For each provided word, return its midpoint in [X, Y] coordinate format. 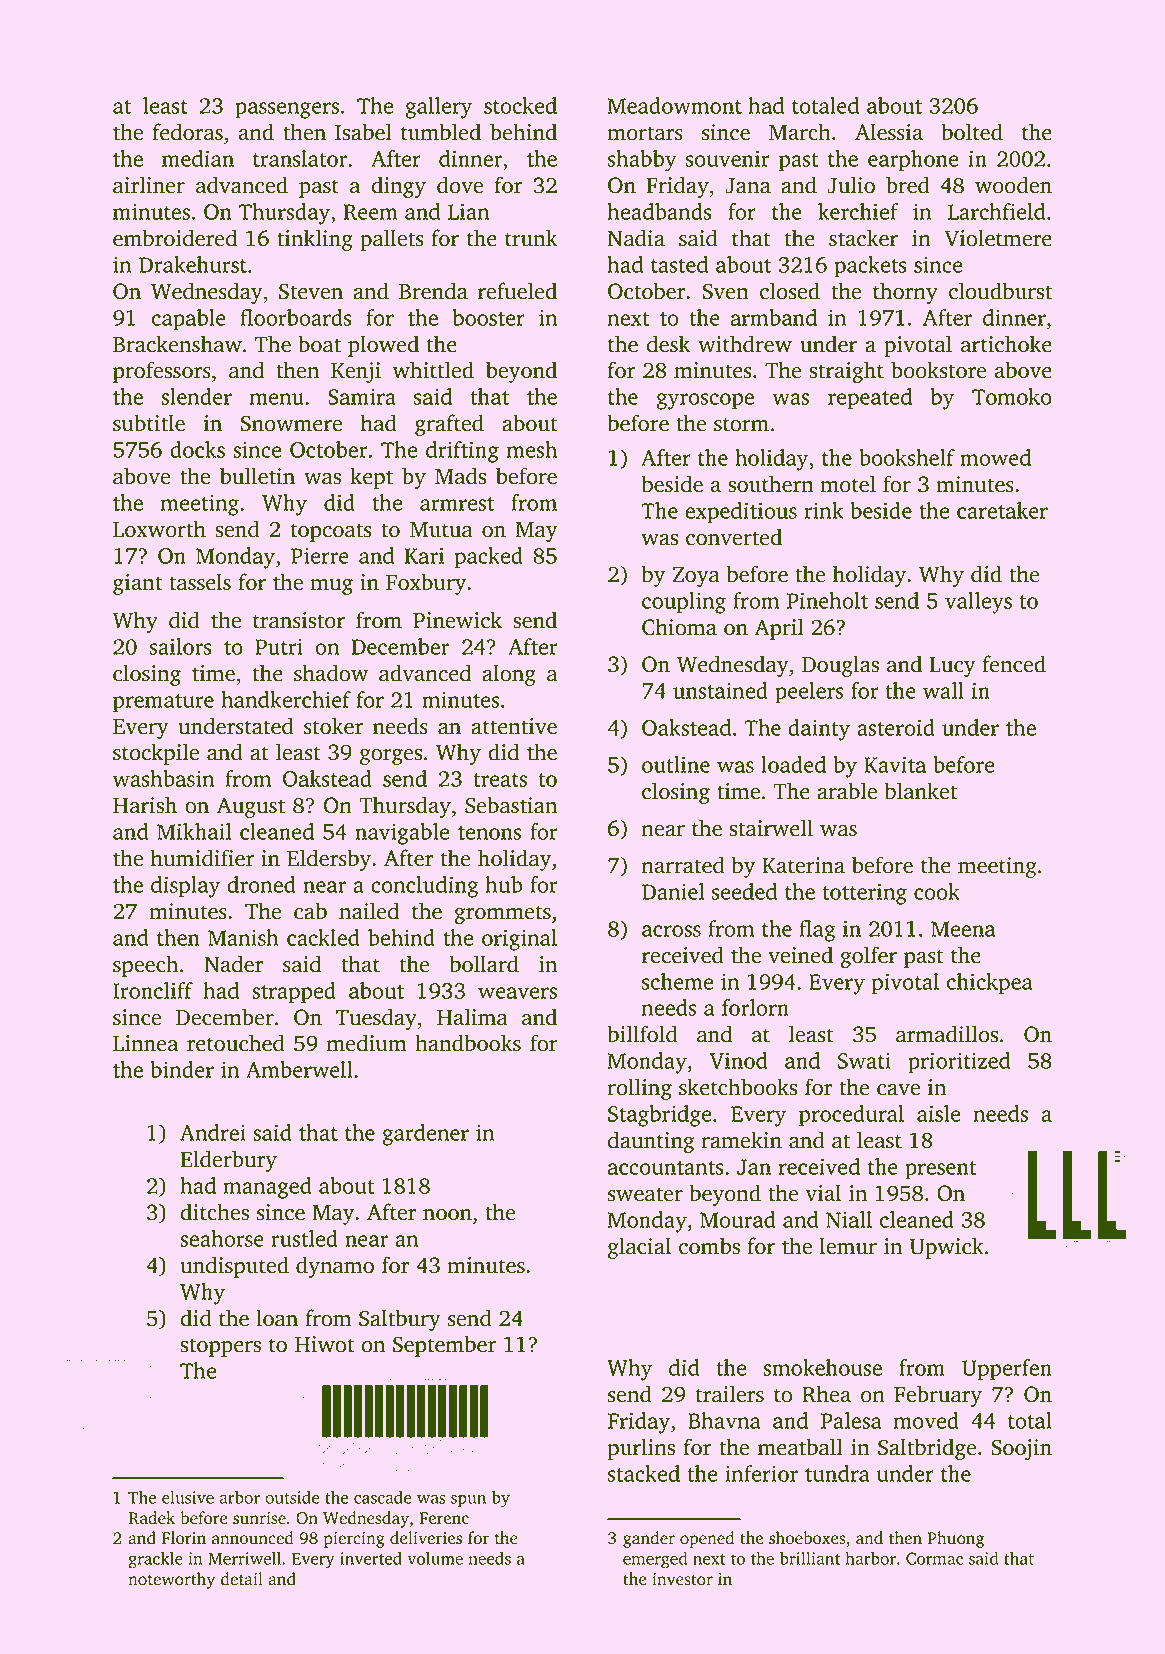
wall [943, 690]
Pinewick [457, 620]
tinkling [315, 240]
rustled [304, 1238]
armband [774, 317]
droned [261, 884]
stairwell [771, 828]
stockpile [156, 754]
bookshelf [907, 457]
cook [937, 891]
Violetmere [998, 238]
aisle [939, 1113]
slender [196, 396]
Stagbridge [660, 1116]
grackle [156, 1560]
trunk [531, 238]
